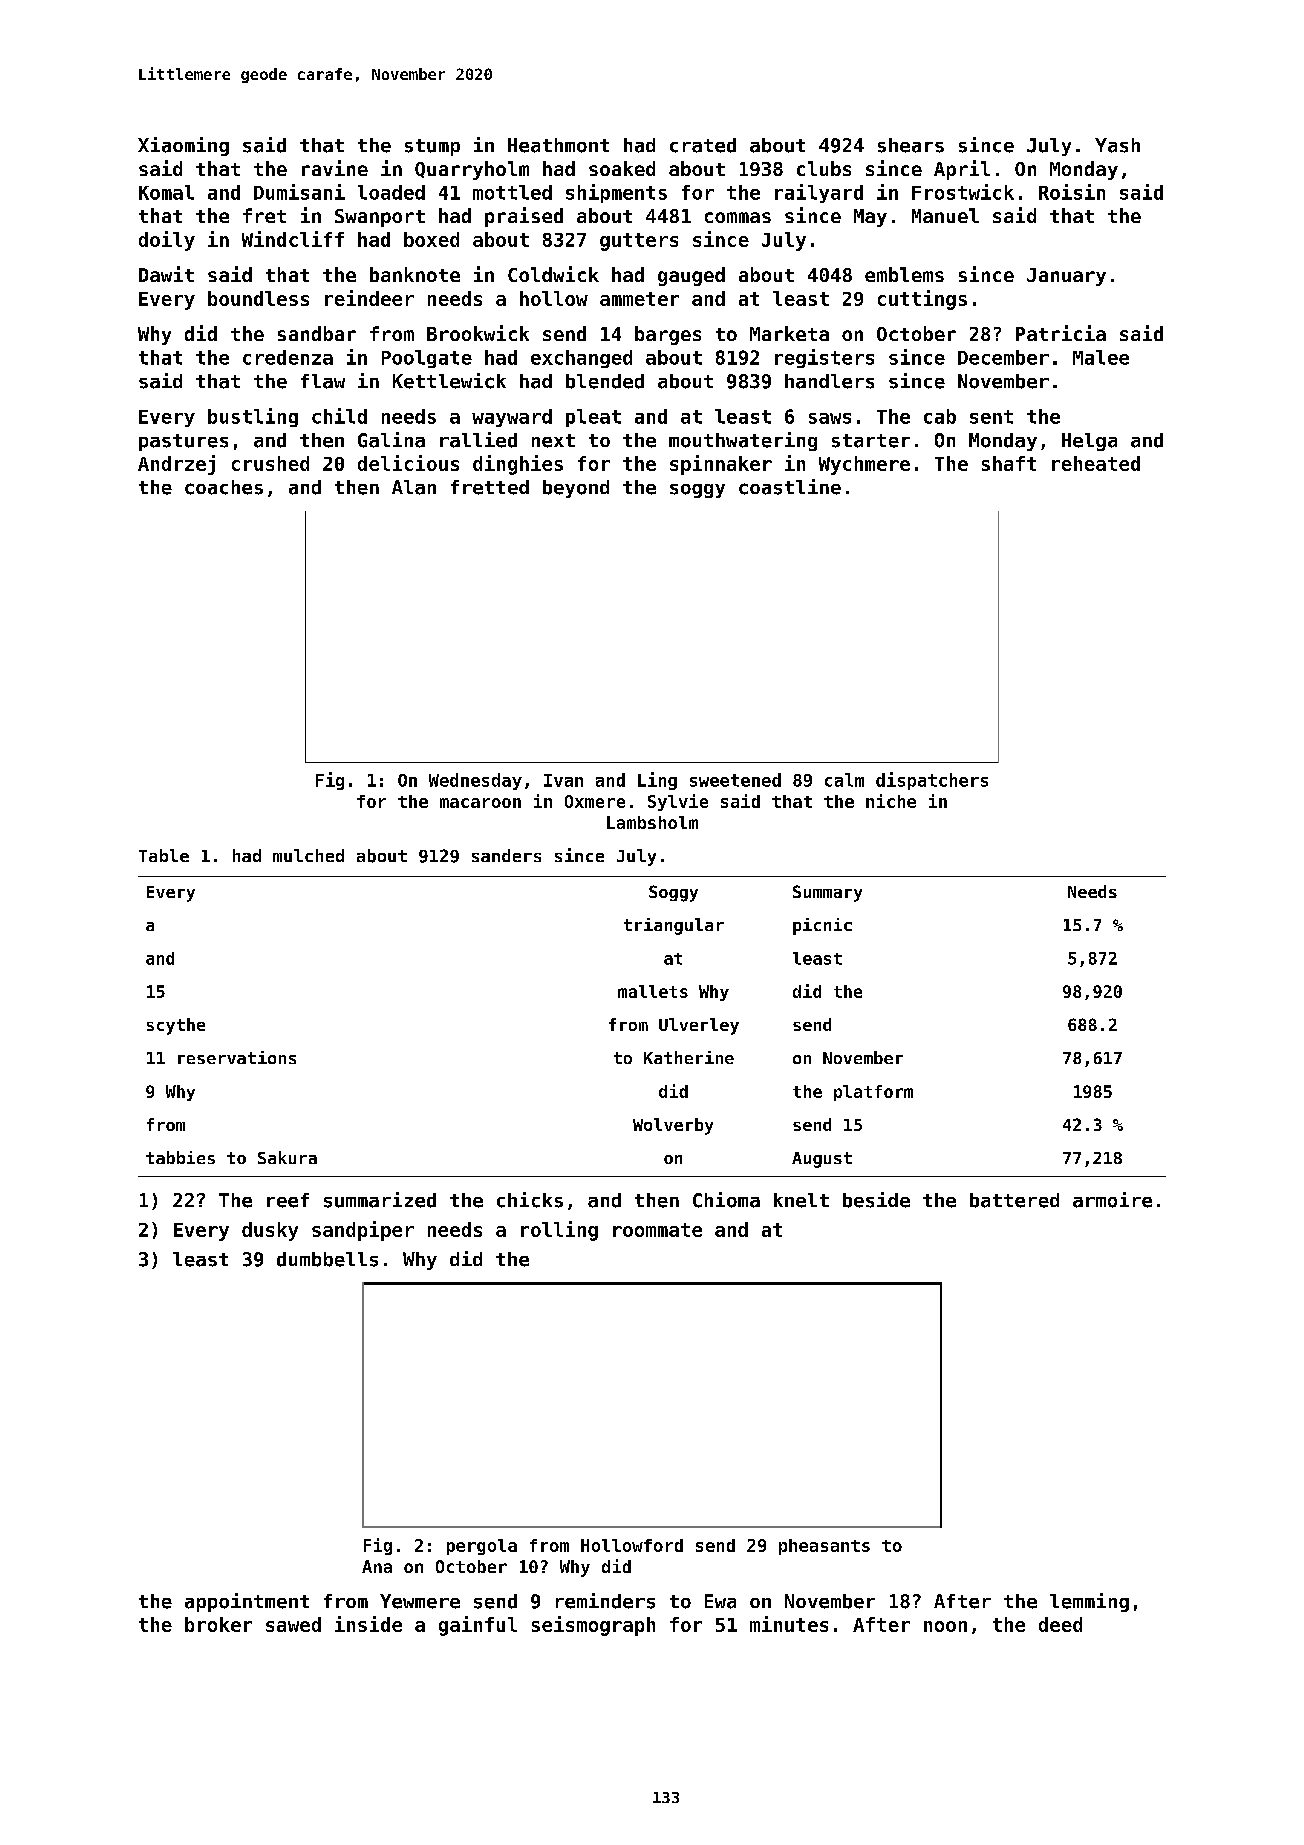 The width and height of the screenshot is (1304, 1845). I want to click on stump, so click(432, 147).
